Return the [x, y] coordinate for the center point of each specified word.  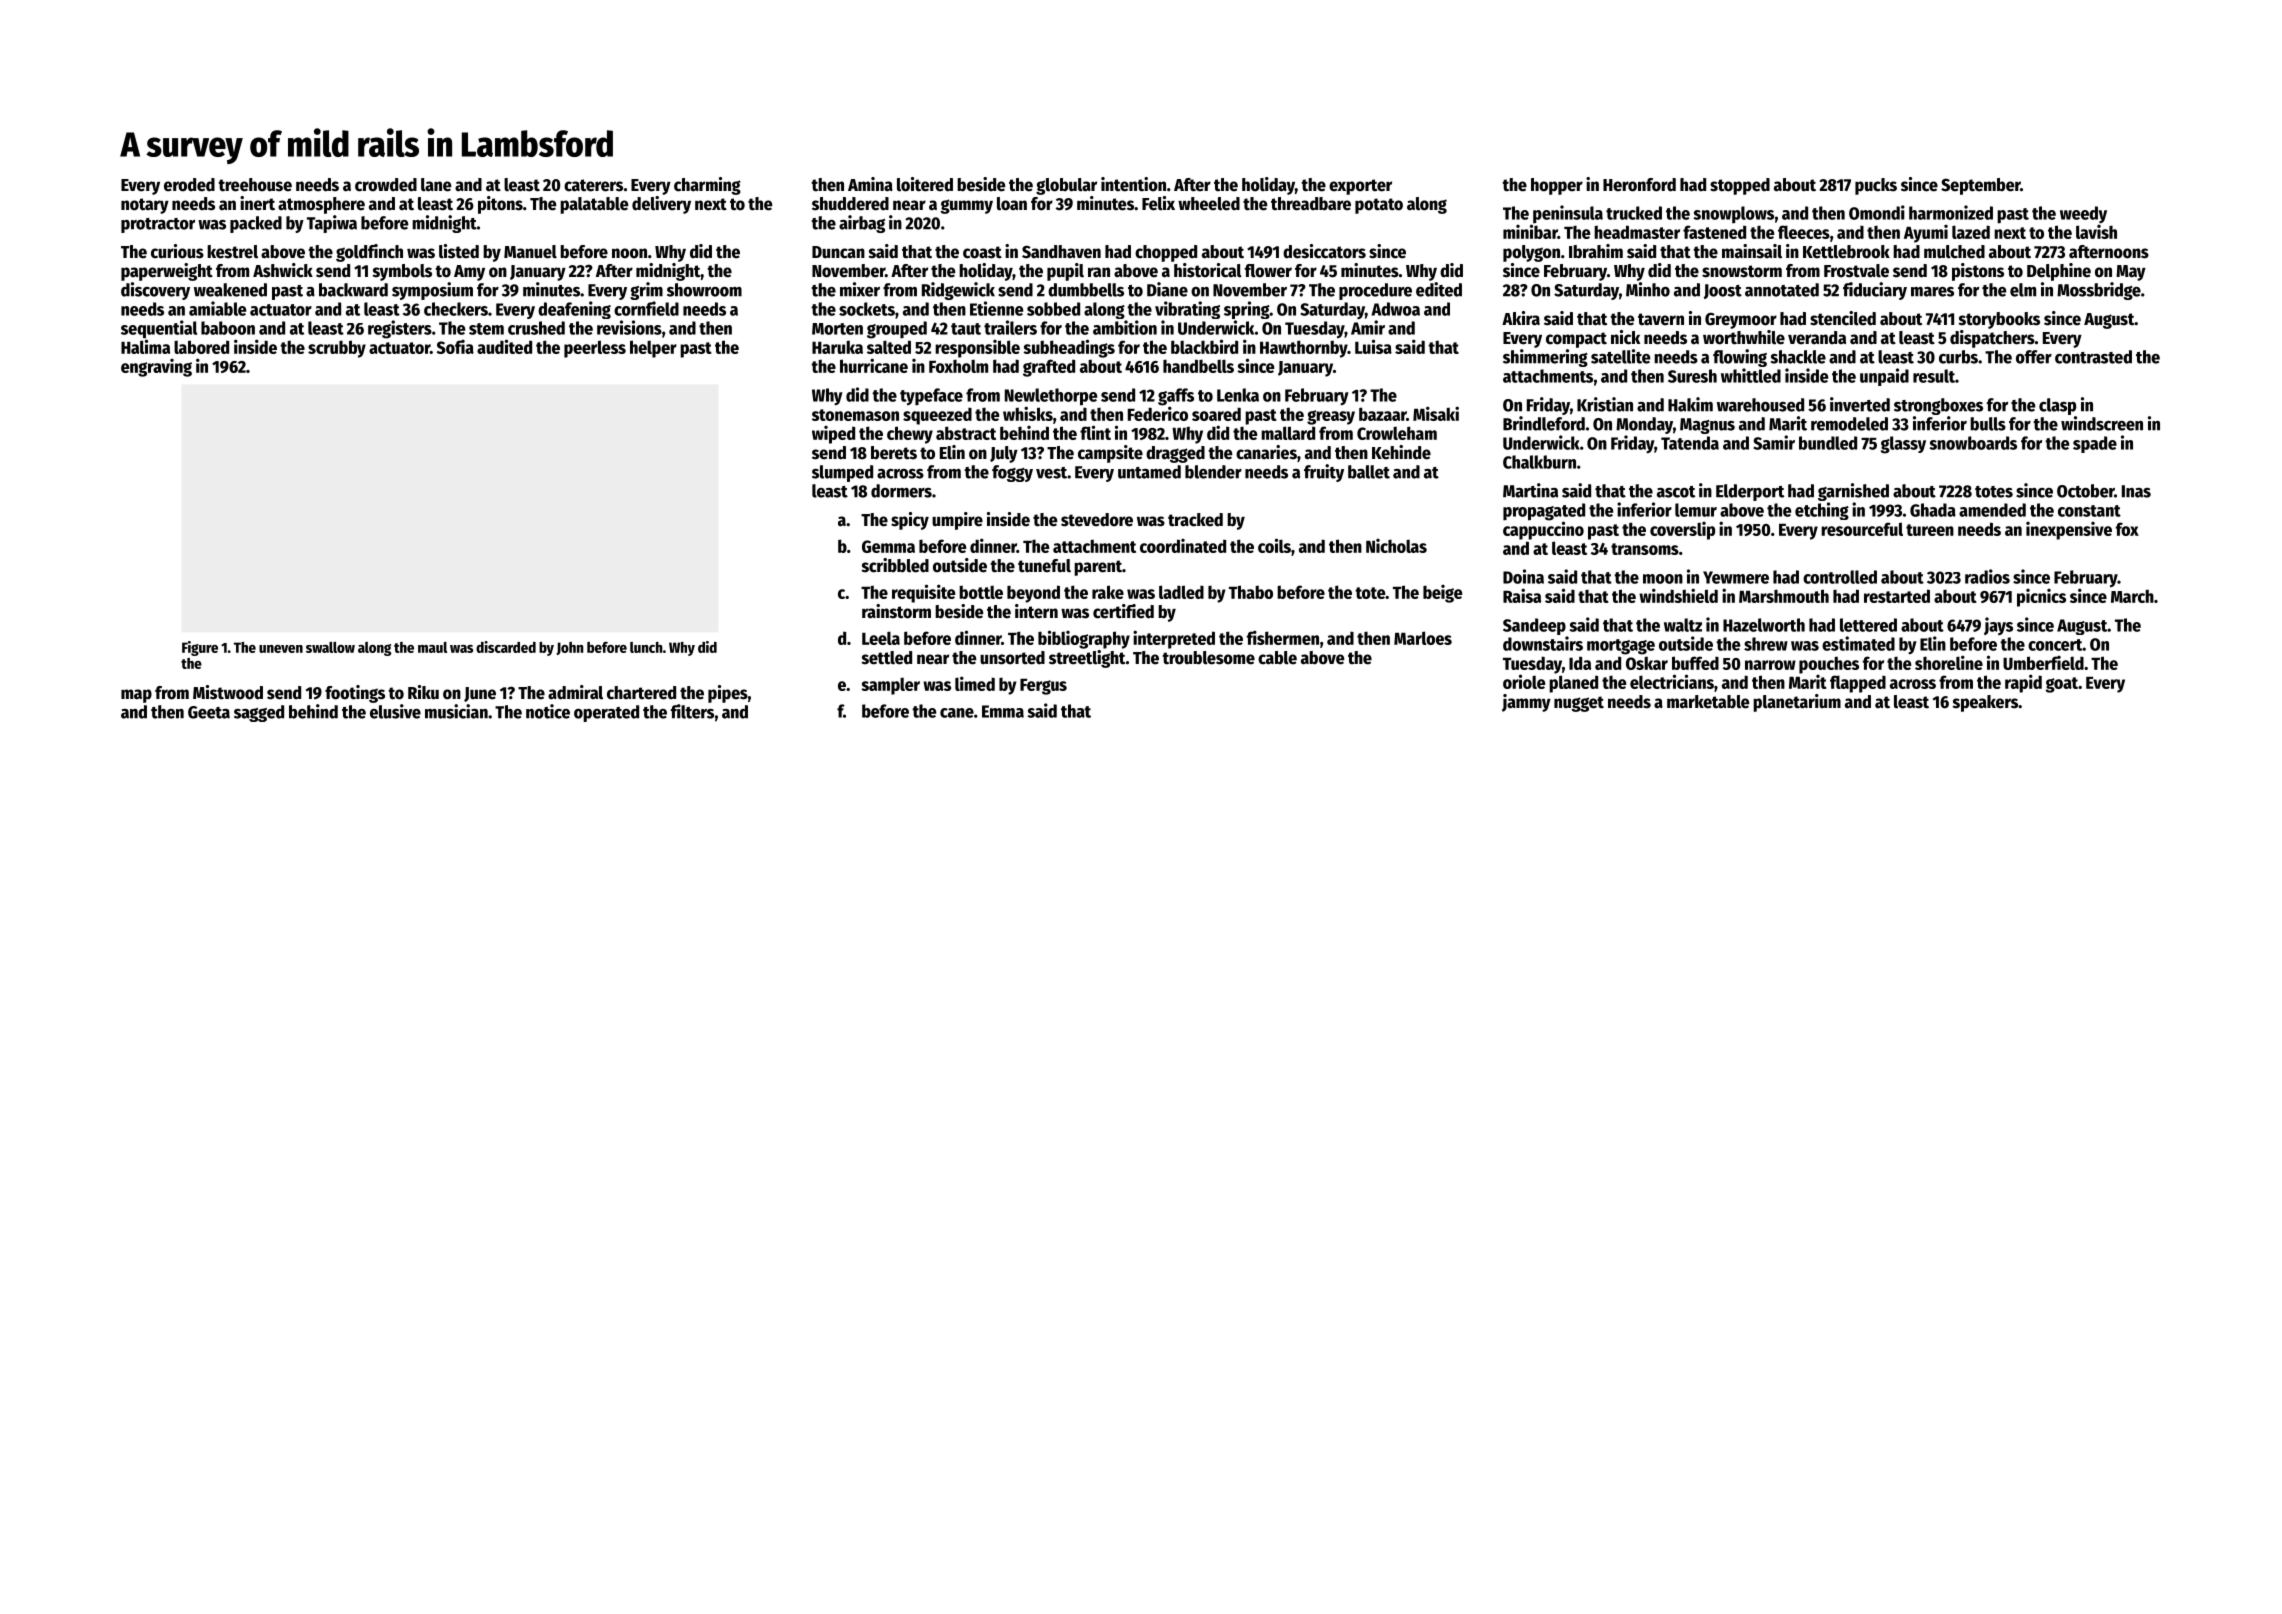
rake [1108, 592]
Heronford [1639, 185]
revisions [629, 327]
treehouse [255, 185]
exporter [1360, 187]
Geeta [209, 712]
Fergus [1043, 687]
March [2132, 596]
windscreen [2102, 423]
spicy [910, 521]
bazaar [1383, 414]
